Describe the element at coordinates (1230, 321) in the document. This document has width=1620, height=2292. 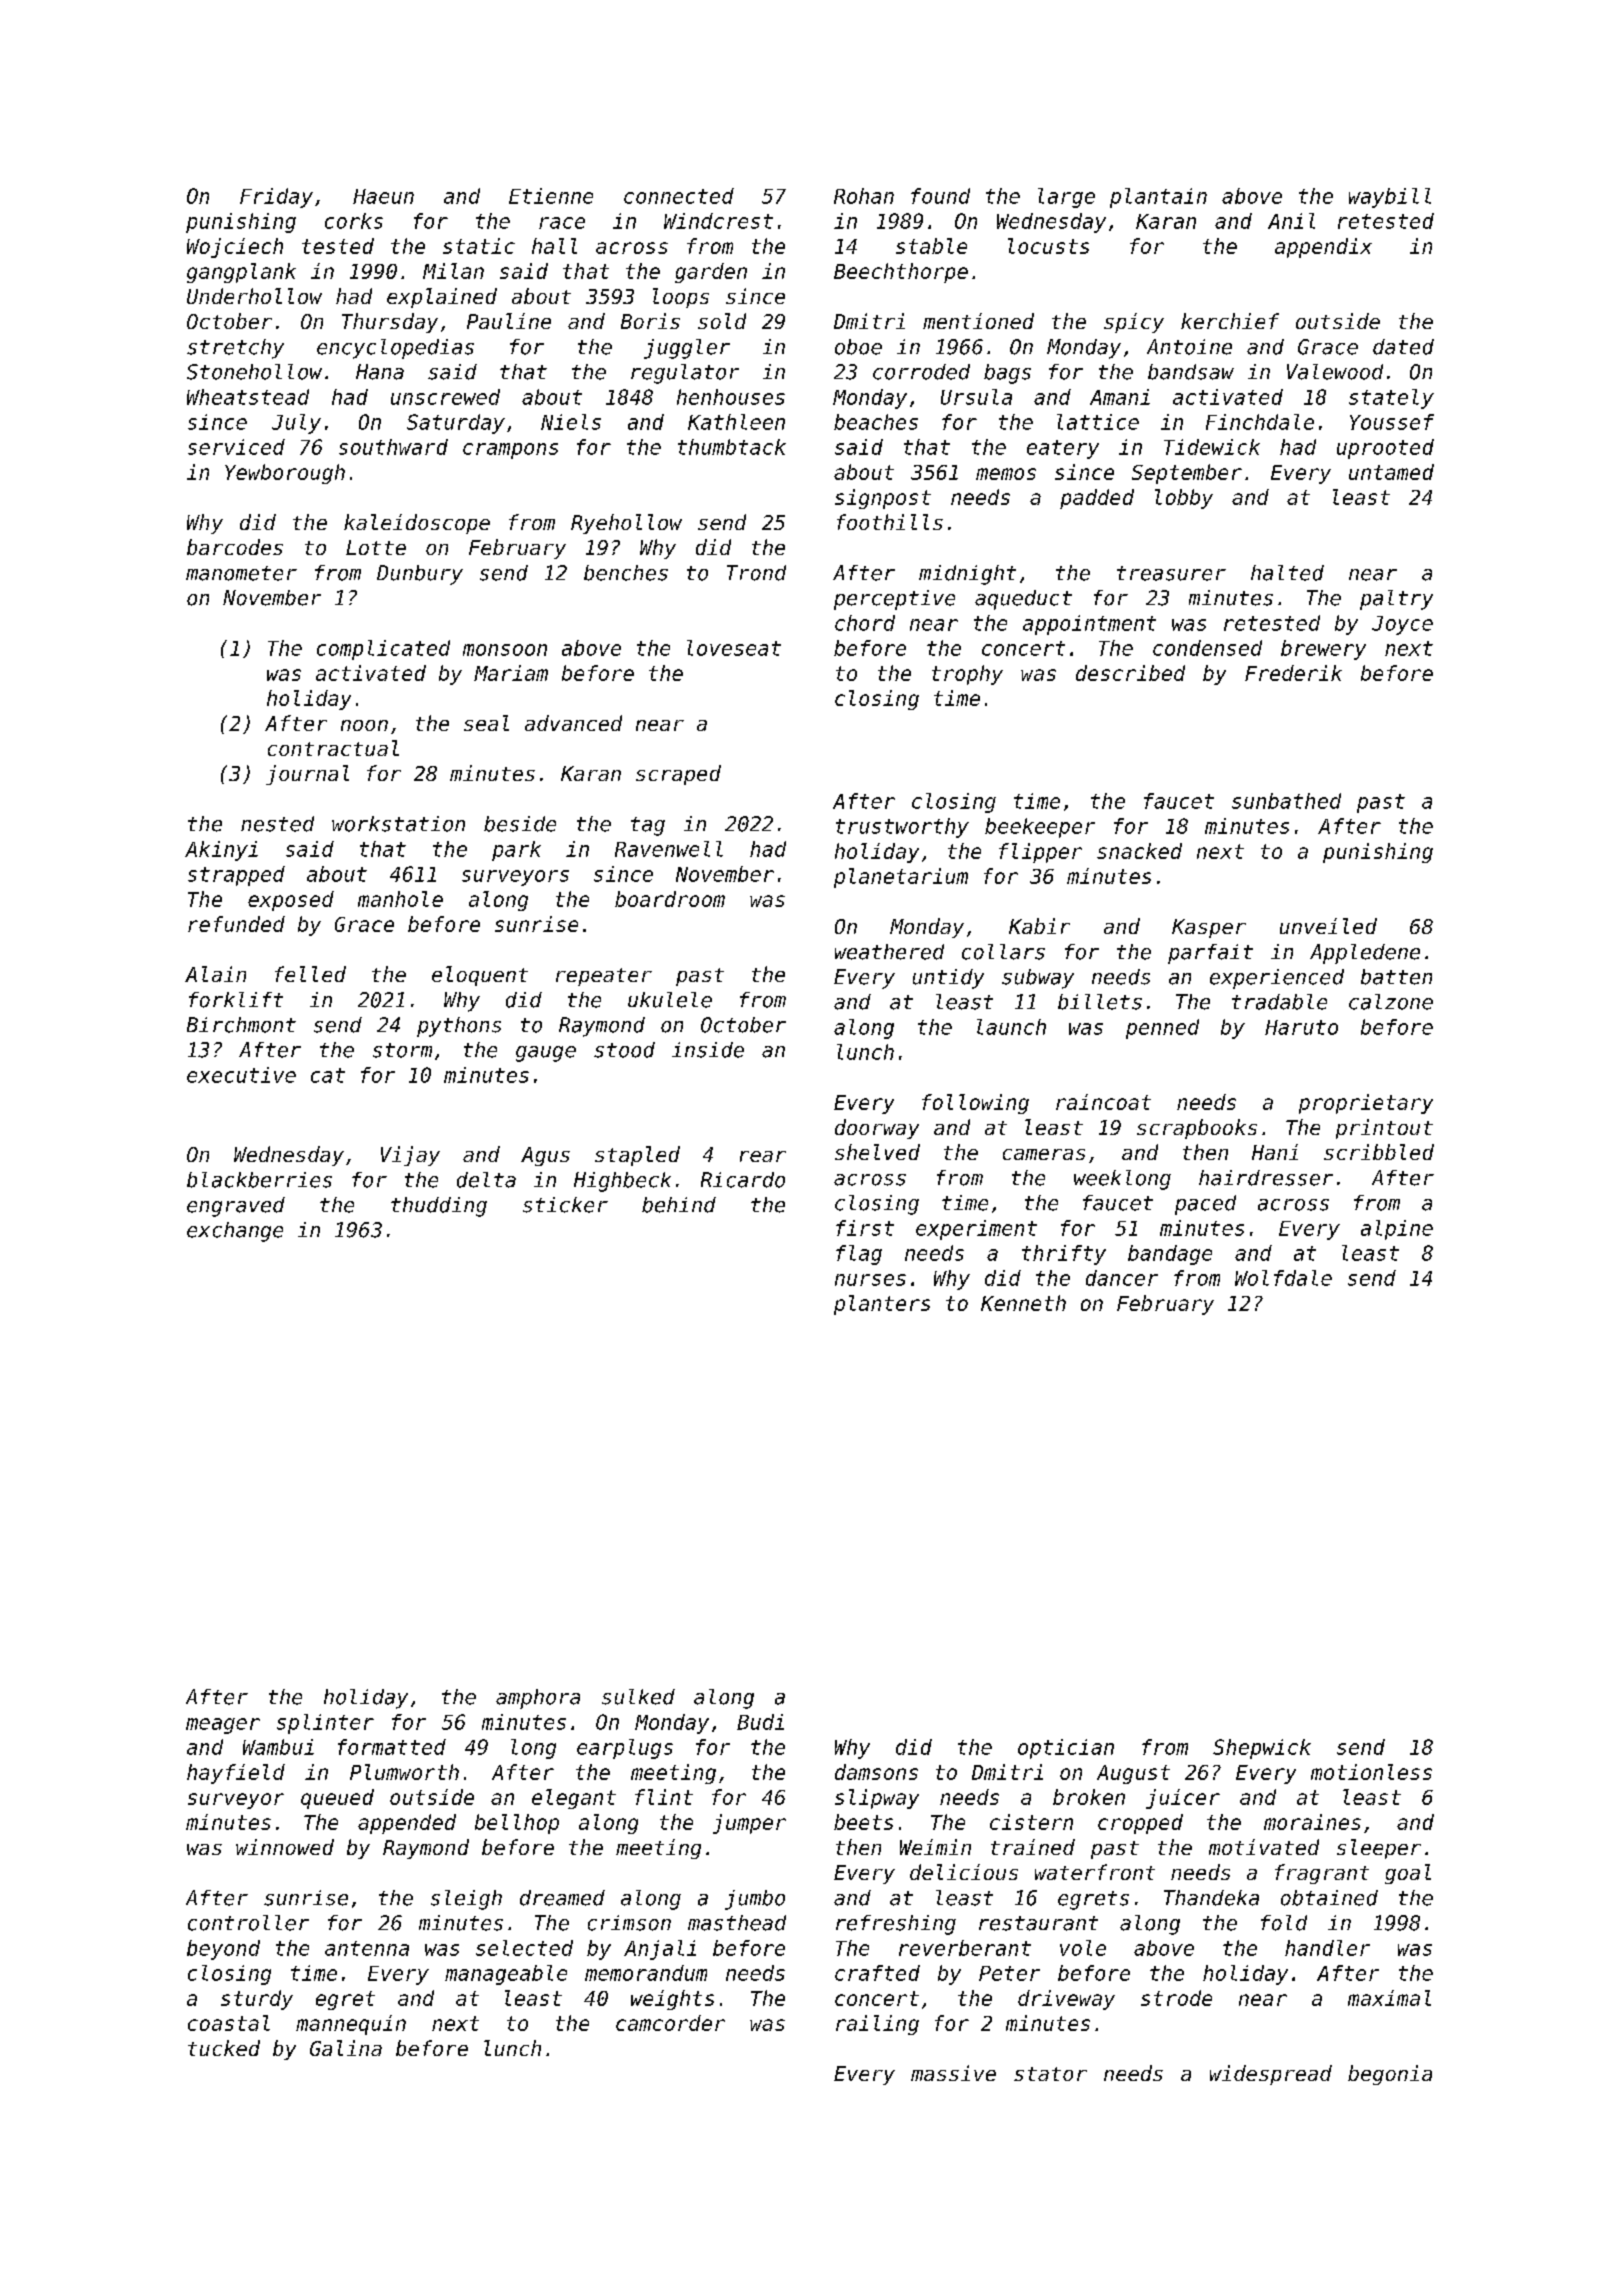
I see `kerchief` at that location.
